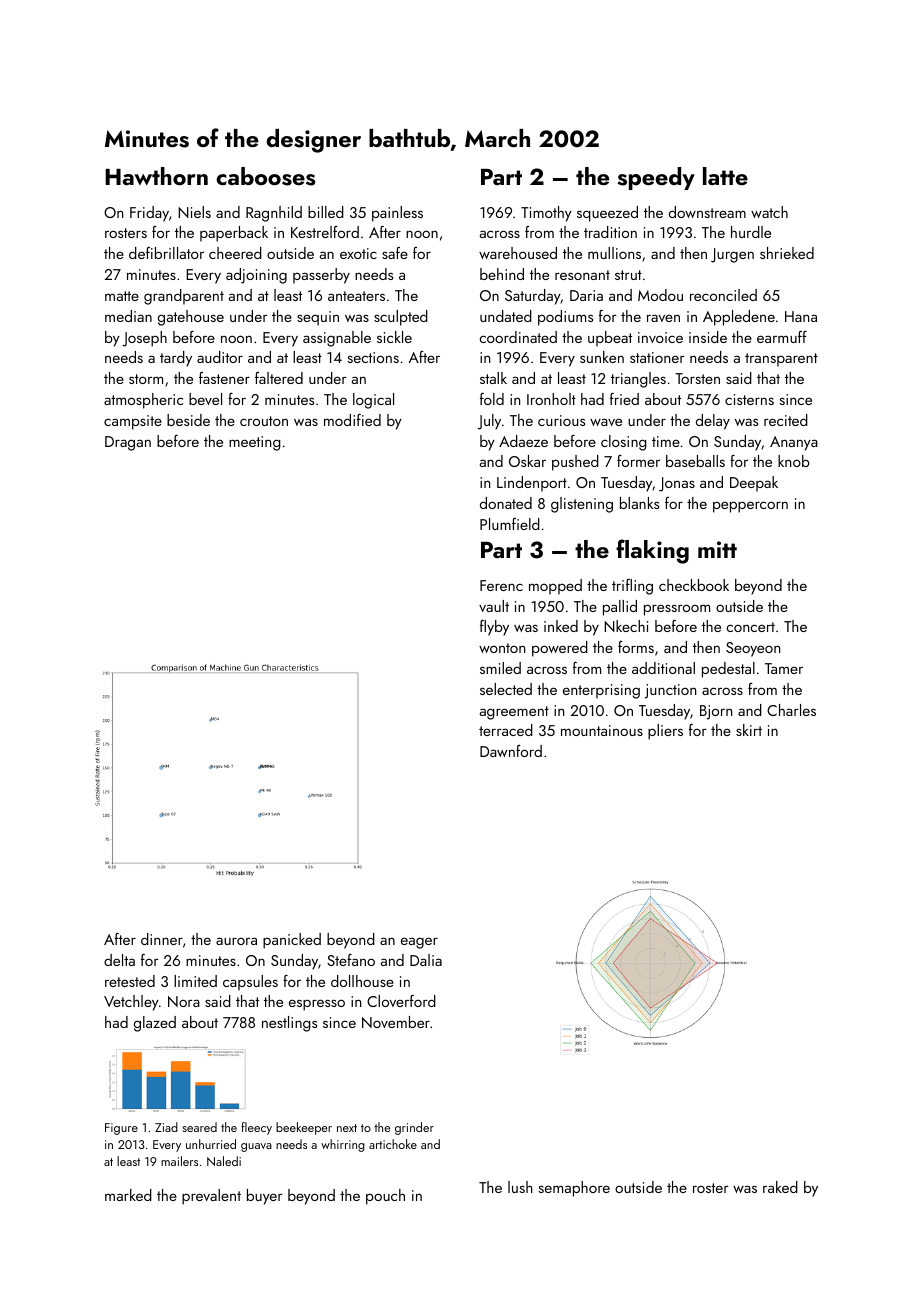  Describe the element at coordinates (128, 443) in the screenshot. I see `Dragan` at that location.
